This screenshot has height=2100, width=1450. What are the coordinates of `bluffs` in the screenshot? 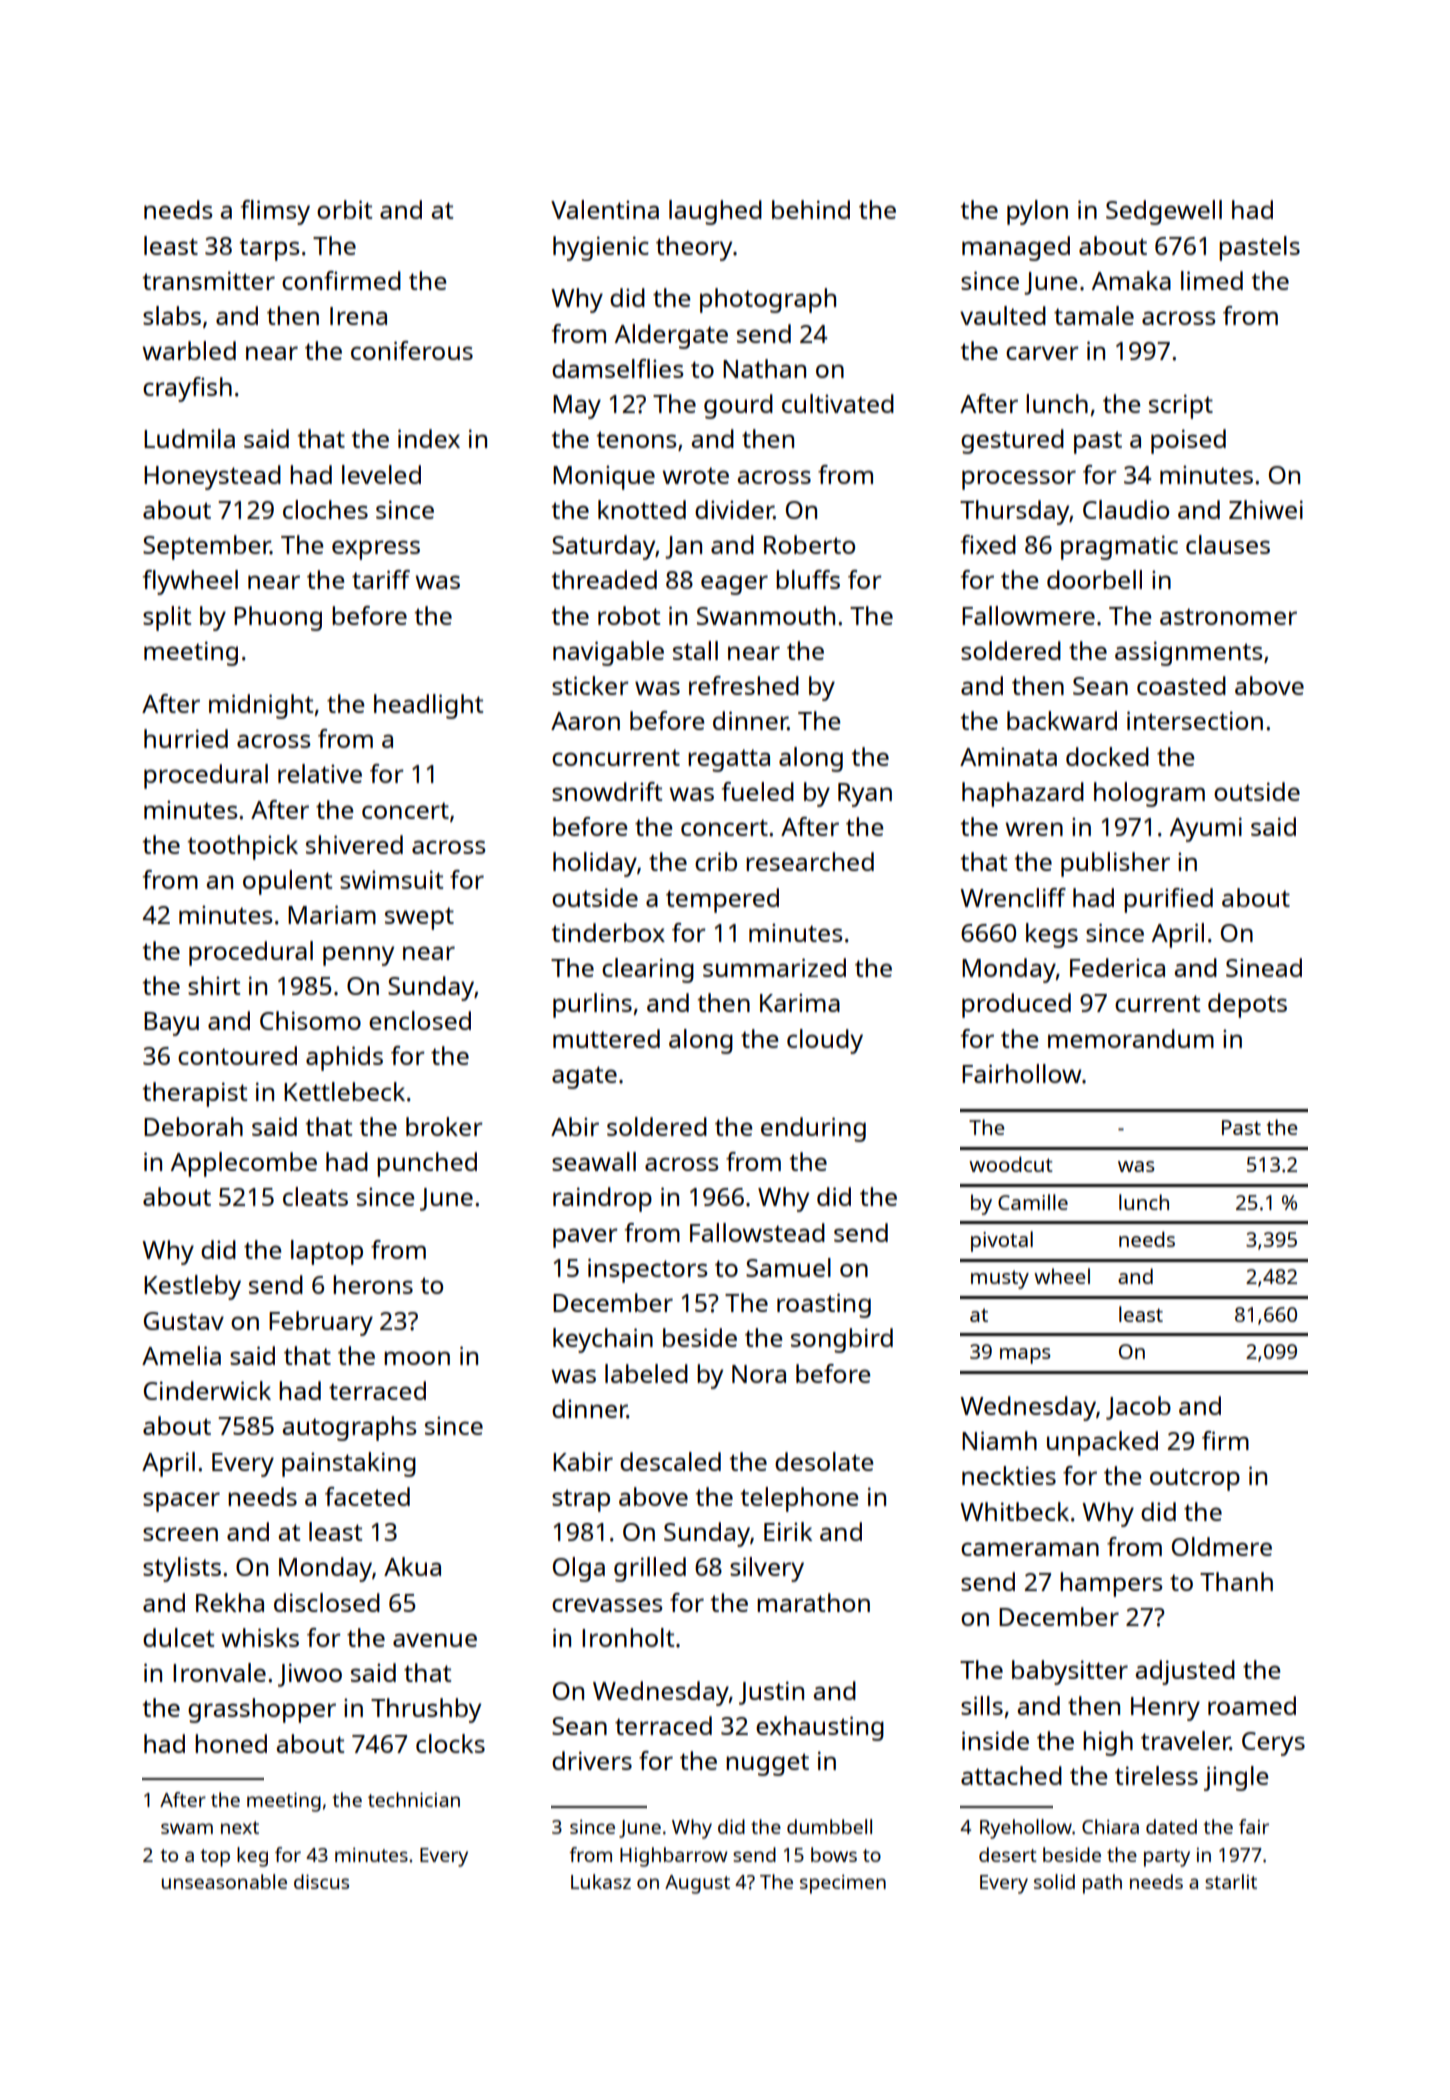 It's located at (808, 579).
